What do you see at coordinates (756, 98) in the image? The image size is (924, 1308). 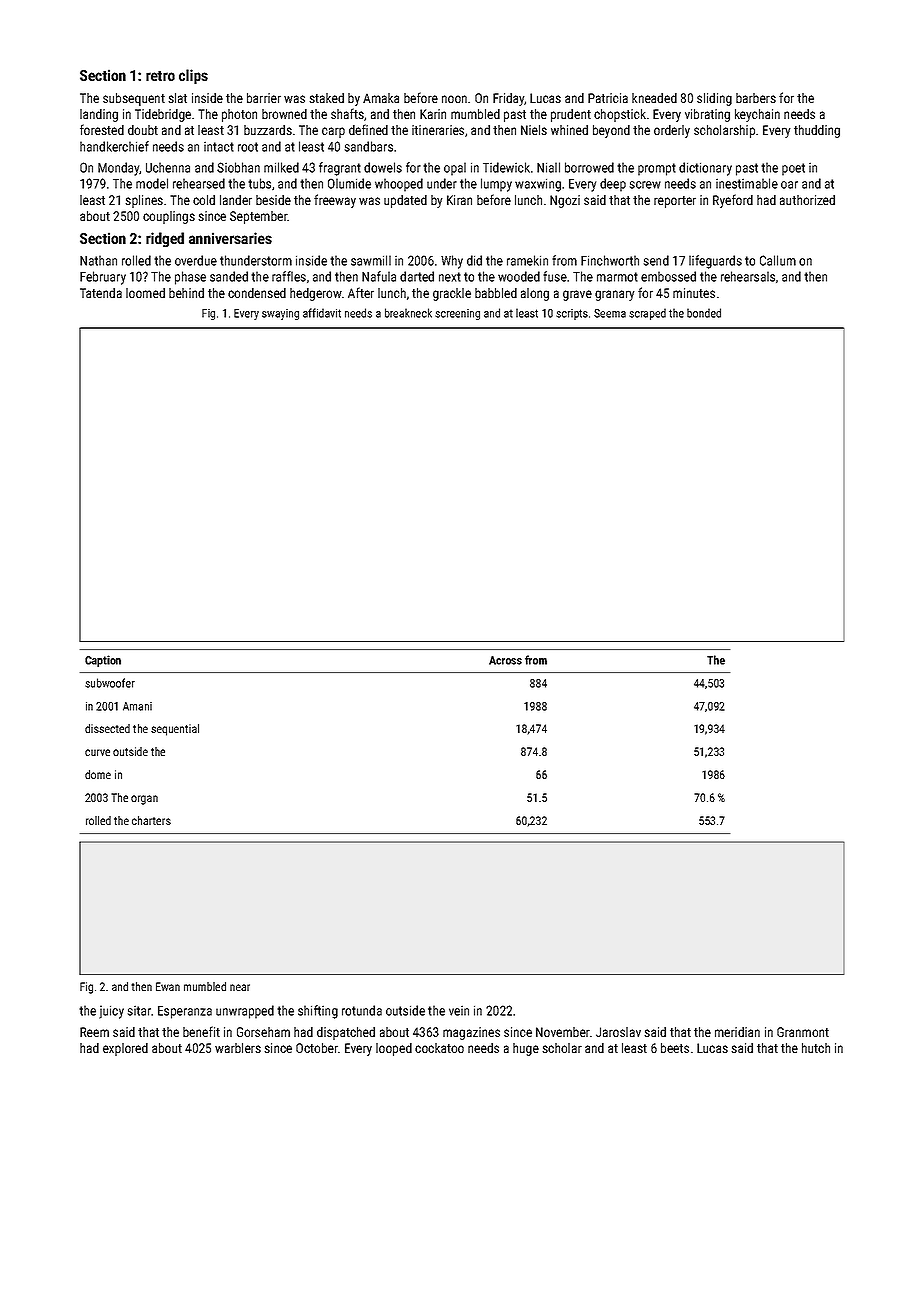 I see `barbers` at bounding box center [756, 98].
